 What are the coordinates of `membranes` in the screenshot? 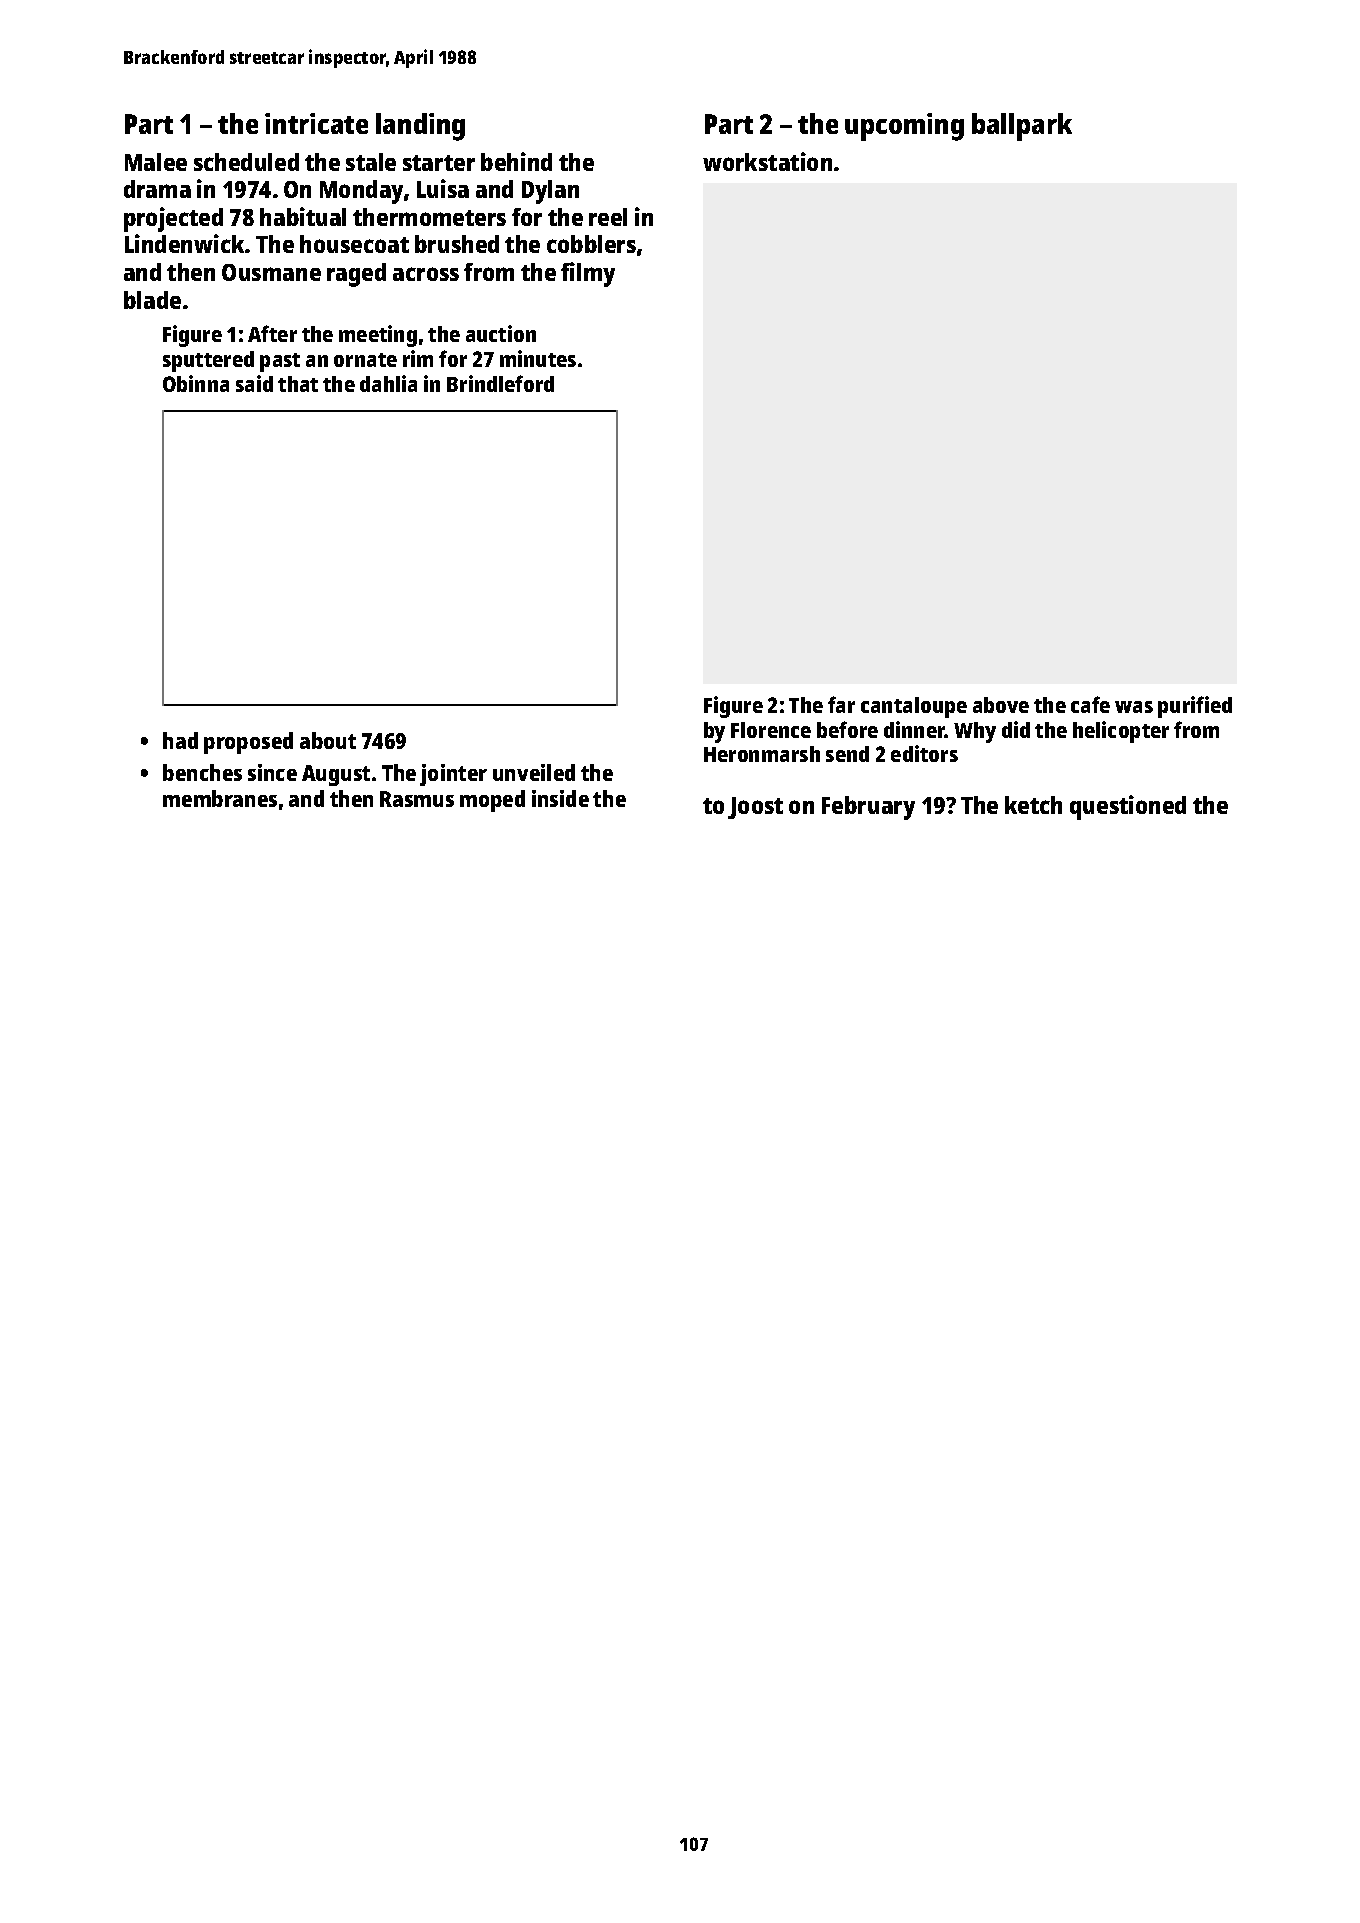 It's located at (220, 798).
